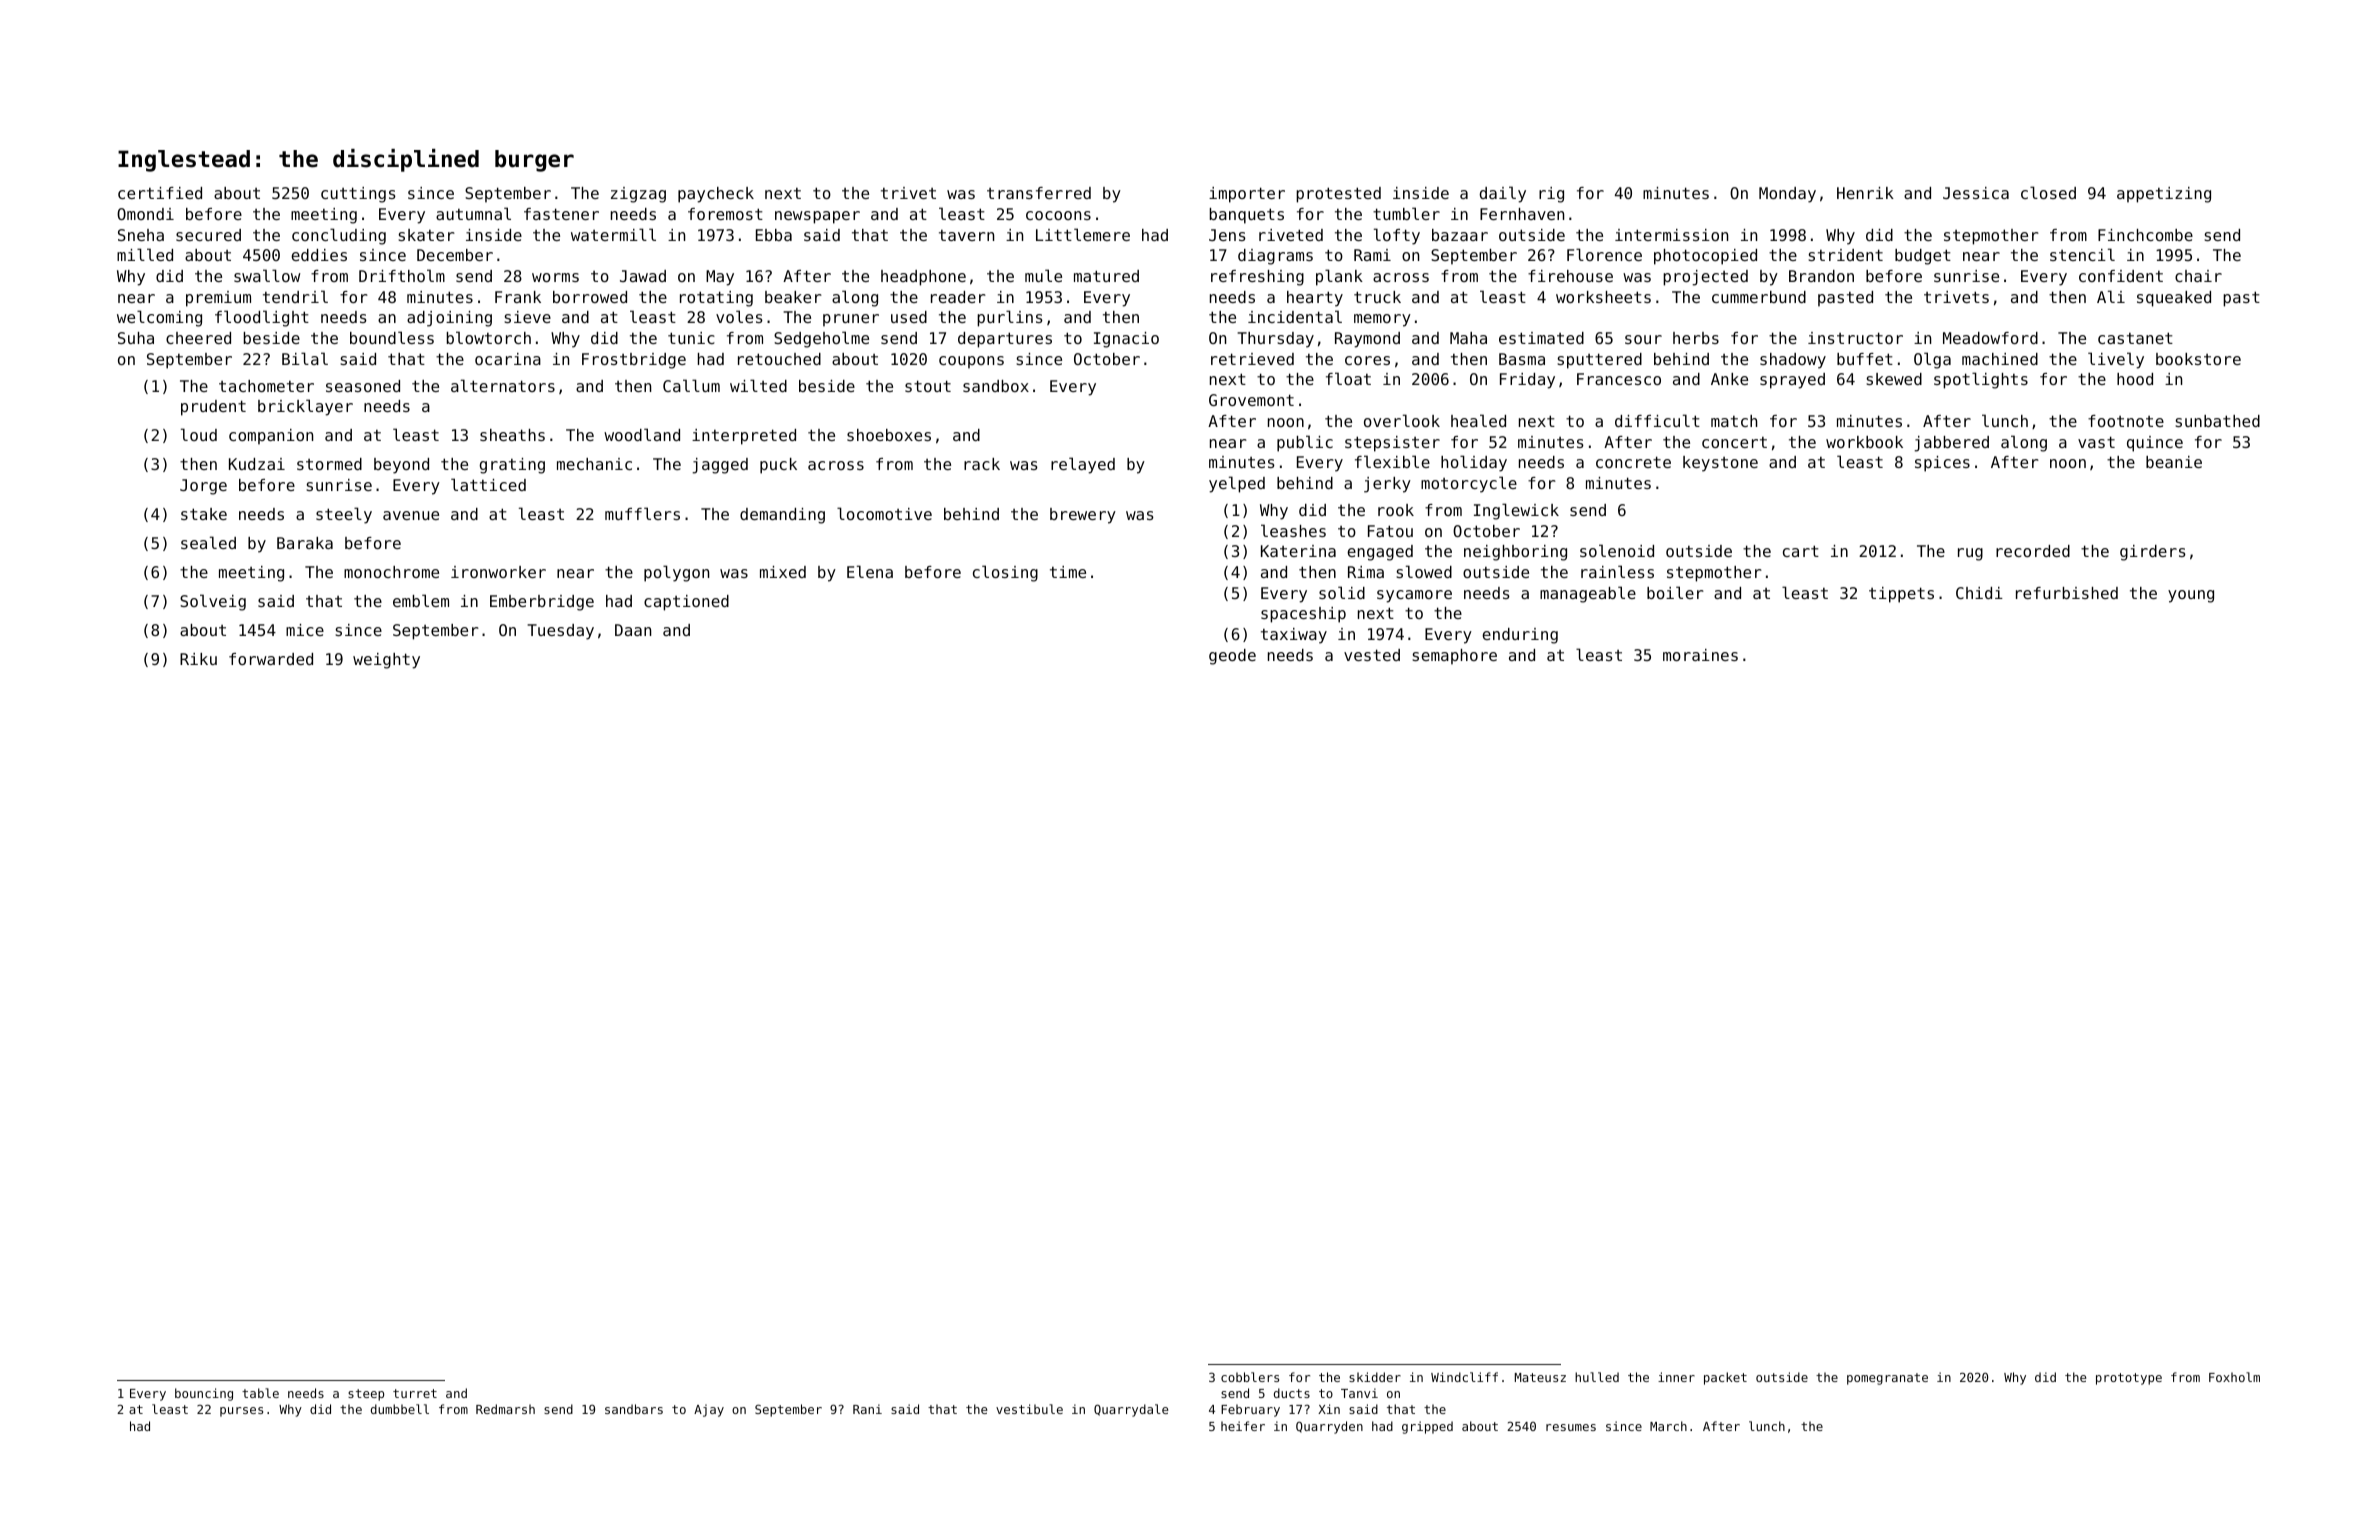  I want to click on Riku, so click(198, 659).
